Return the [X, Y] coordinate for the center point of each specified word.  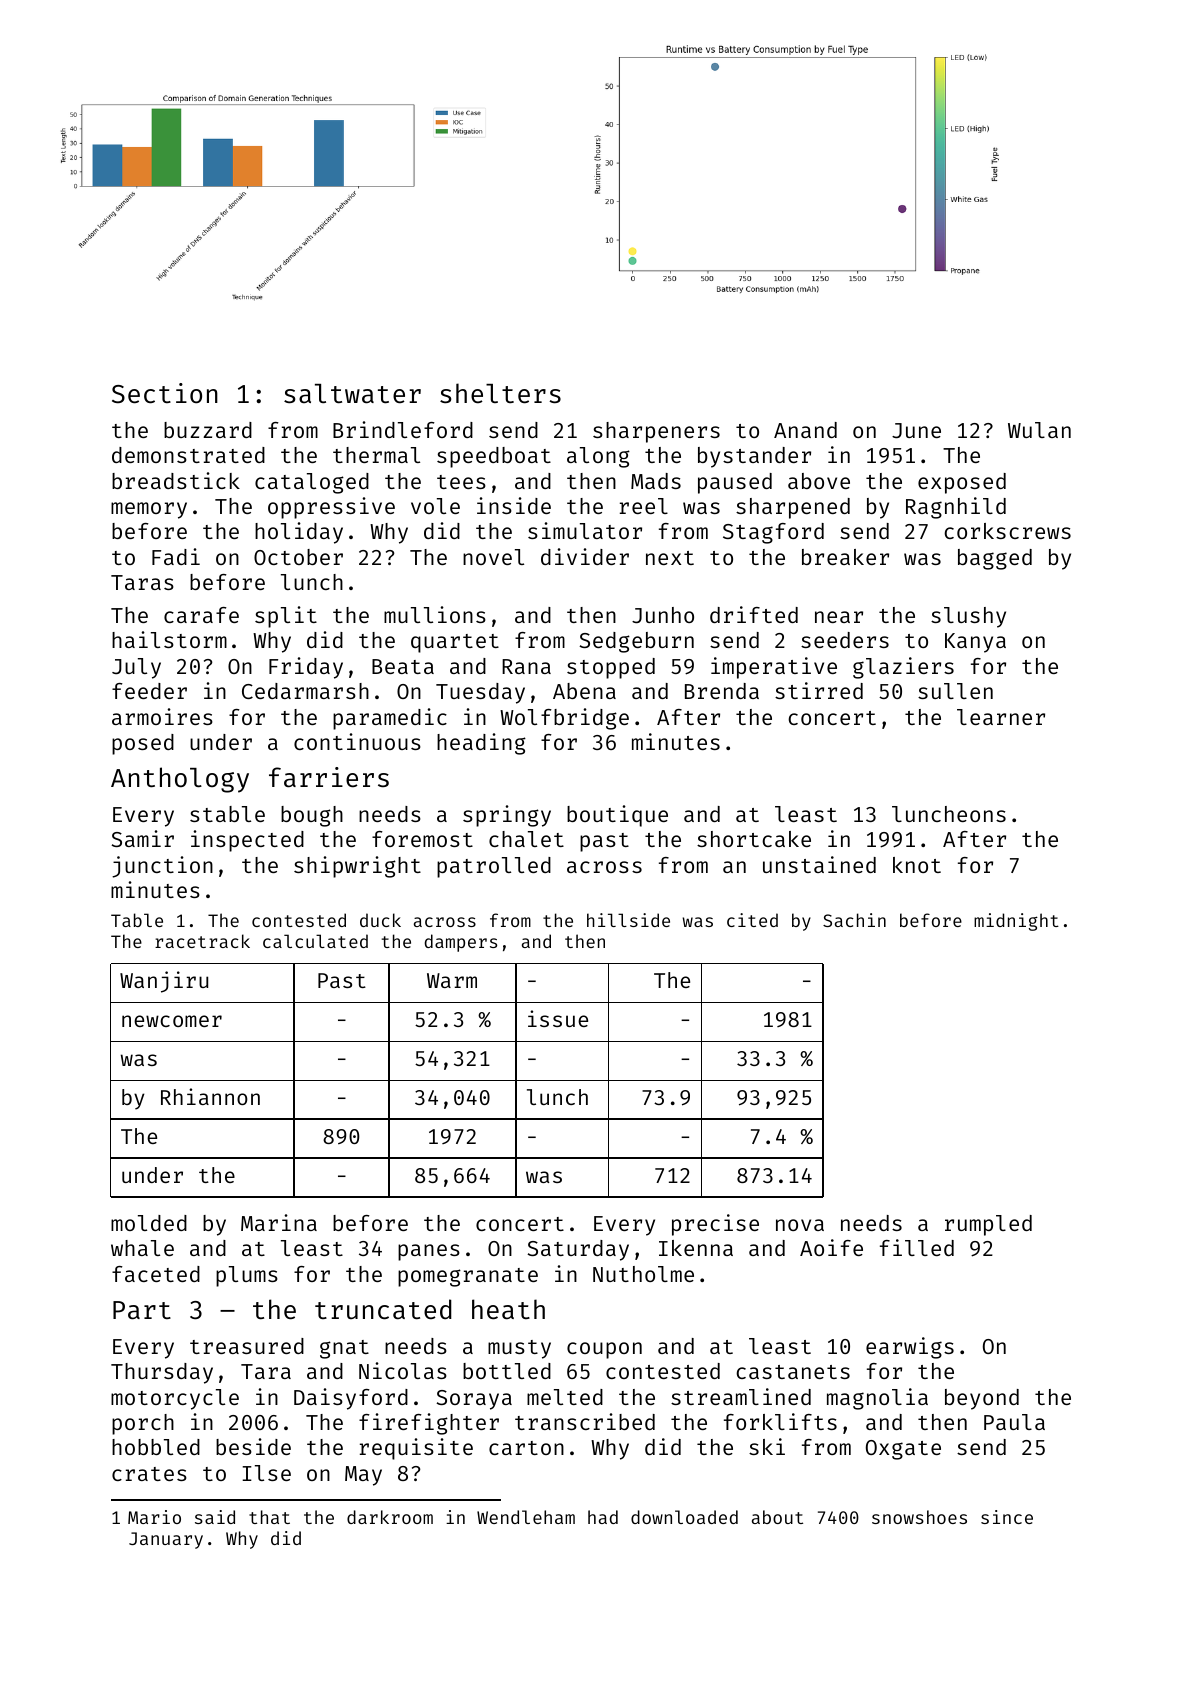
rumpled [988, 1225]
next [670, 558]
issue [558, 1018]
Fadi [176, 556]
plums [247, 1276]
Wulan [1039, 430]
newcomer [172, 1021]
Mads [656, 481]
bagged [995, 559]
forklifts [780, 1421]
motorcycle [175, 1399]
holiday [299, 533]
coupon [604, 1350]
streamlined [741, 1396]
